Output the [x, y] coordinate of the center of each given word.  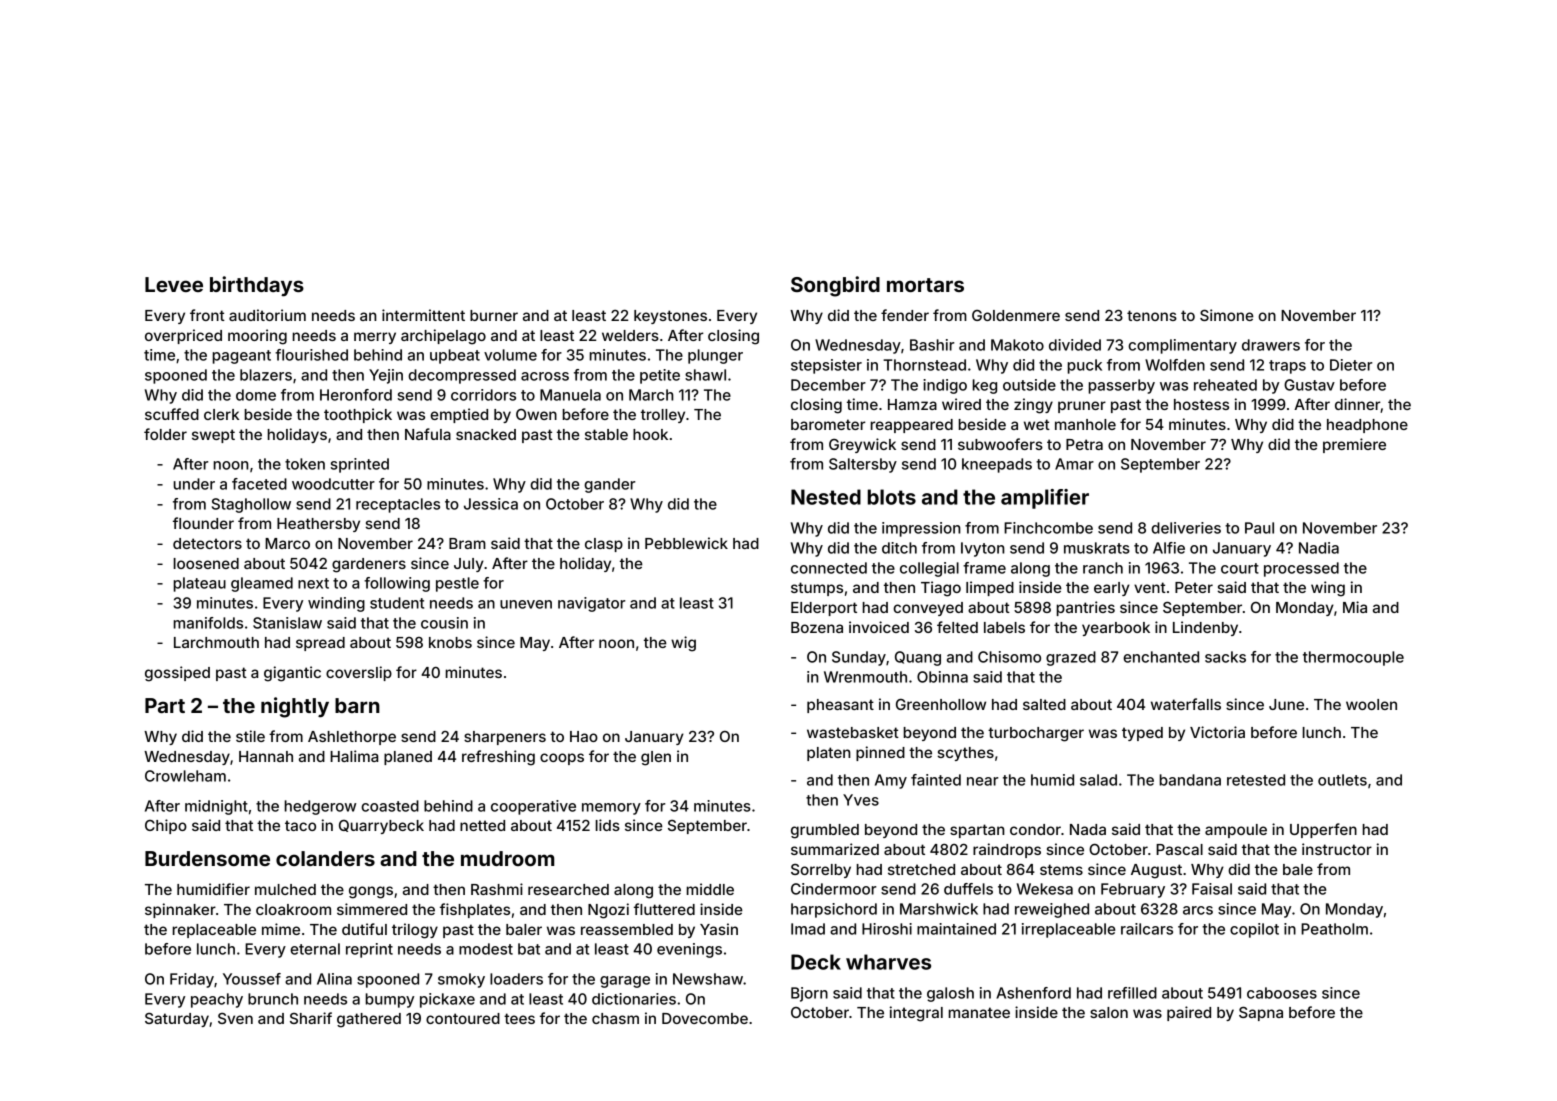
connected [829, 568]
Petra [1084, 444]
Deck [816, 962]
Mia [1355, 607]
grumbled [825, 831]
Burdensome [207, 858]
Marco [287, 543]
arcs [1198, 910]
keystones [670, 317]
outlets [1342, 780]
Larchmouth [216, 642]
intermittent [423, 315]
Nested [826, 497]
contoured [463, 1018]
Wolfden [1175, 365]
